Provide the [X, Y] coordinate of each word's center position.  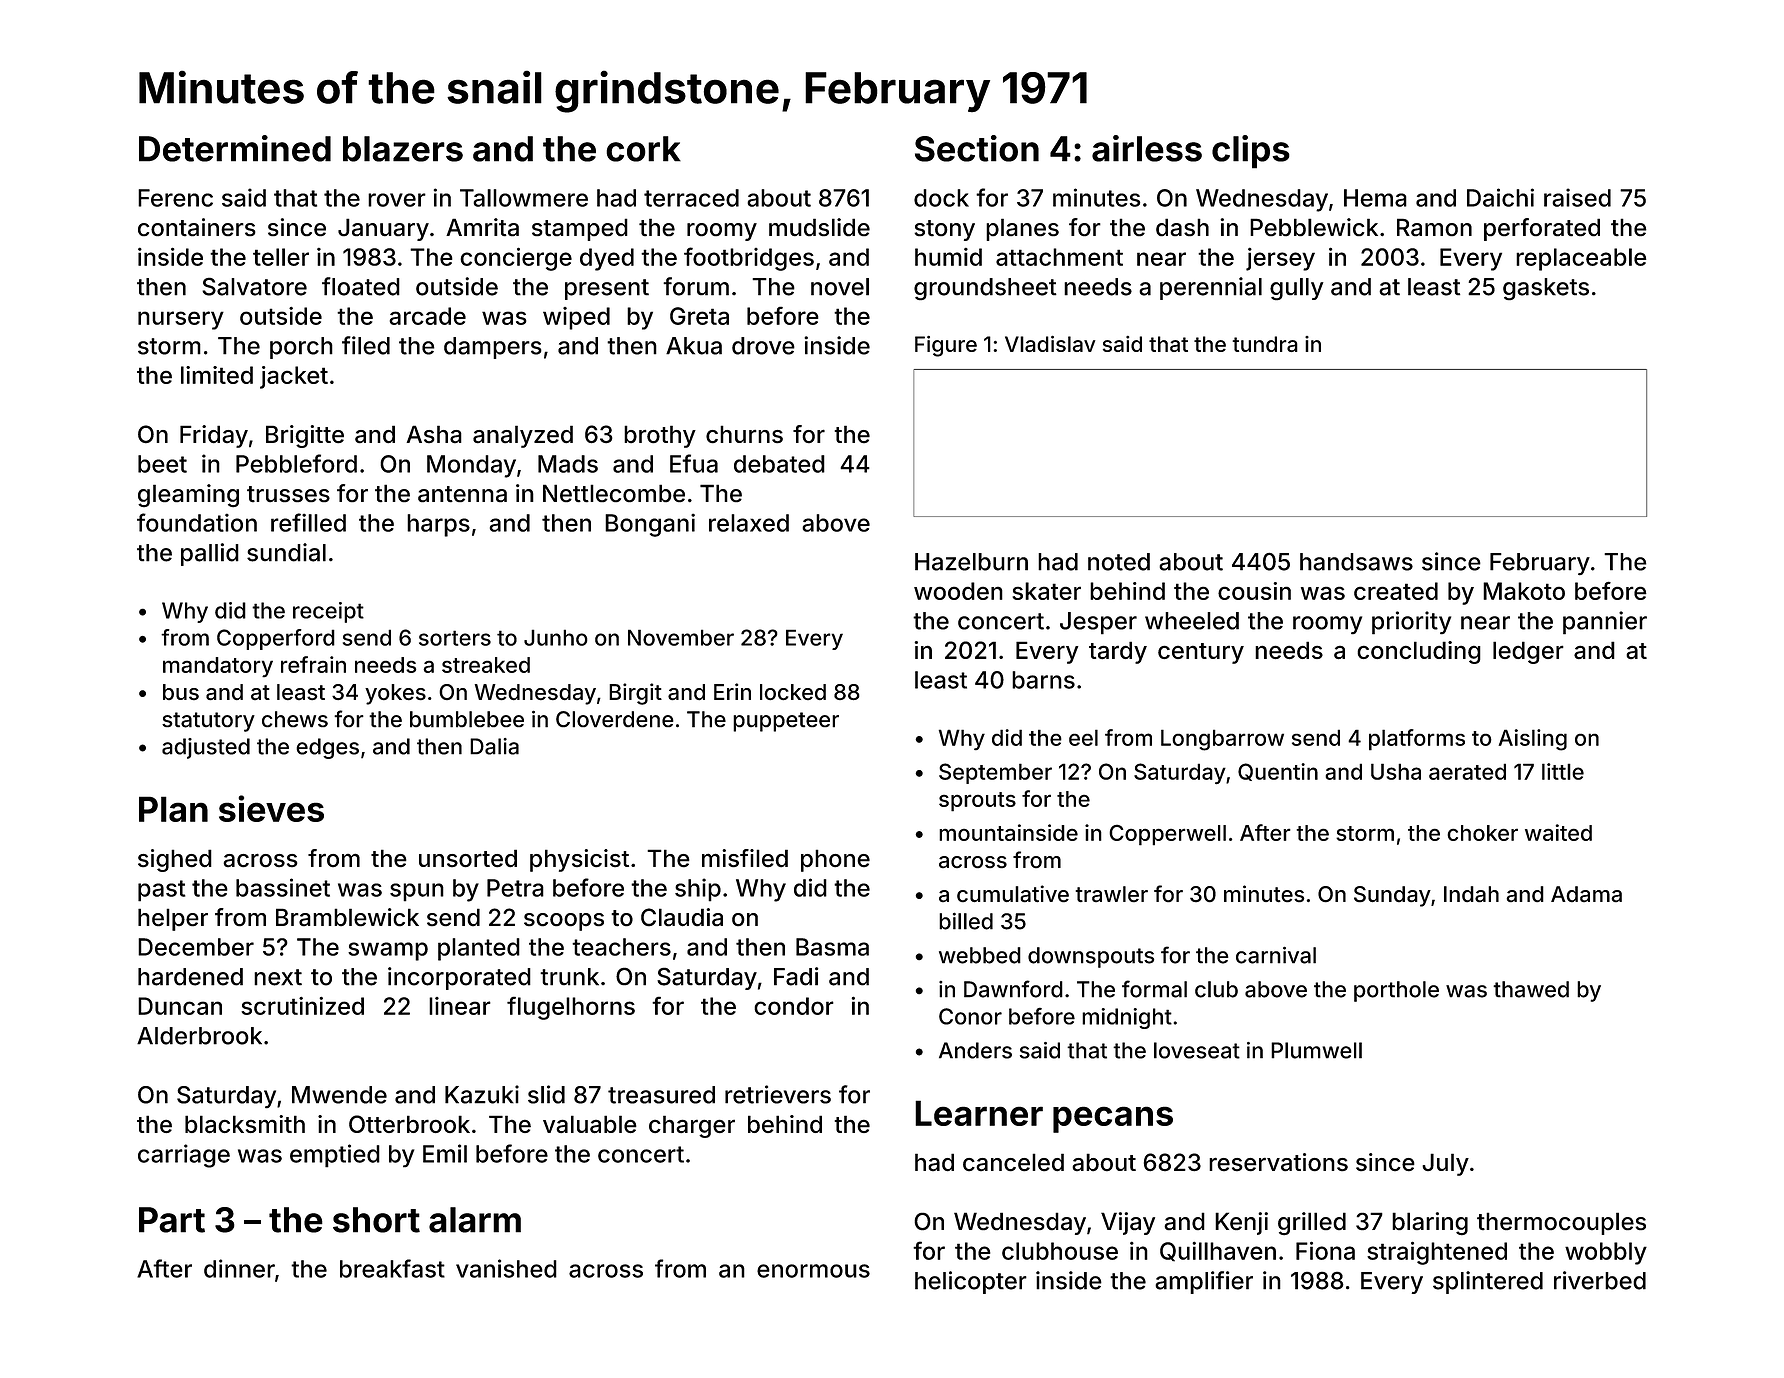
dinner [239, 1268]
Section [977, 148]
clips [1251, 152]
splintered [1488, 1282]
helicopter [971, 1282]
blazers [403, 149]
